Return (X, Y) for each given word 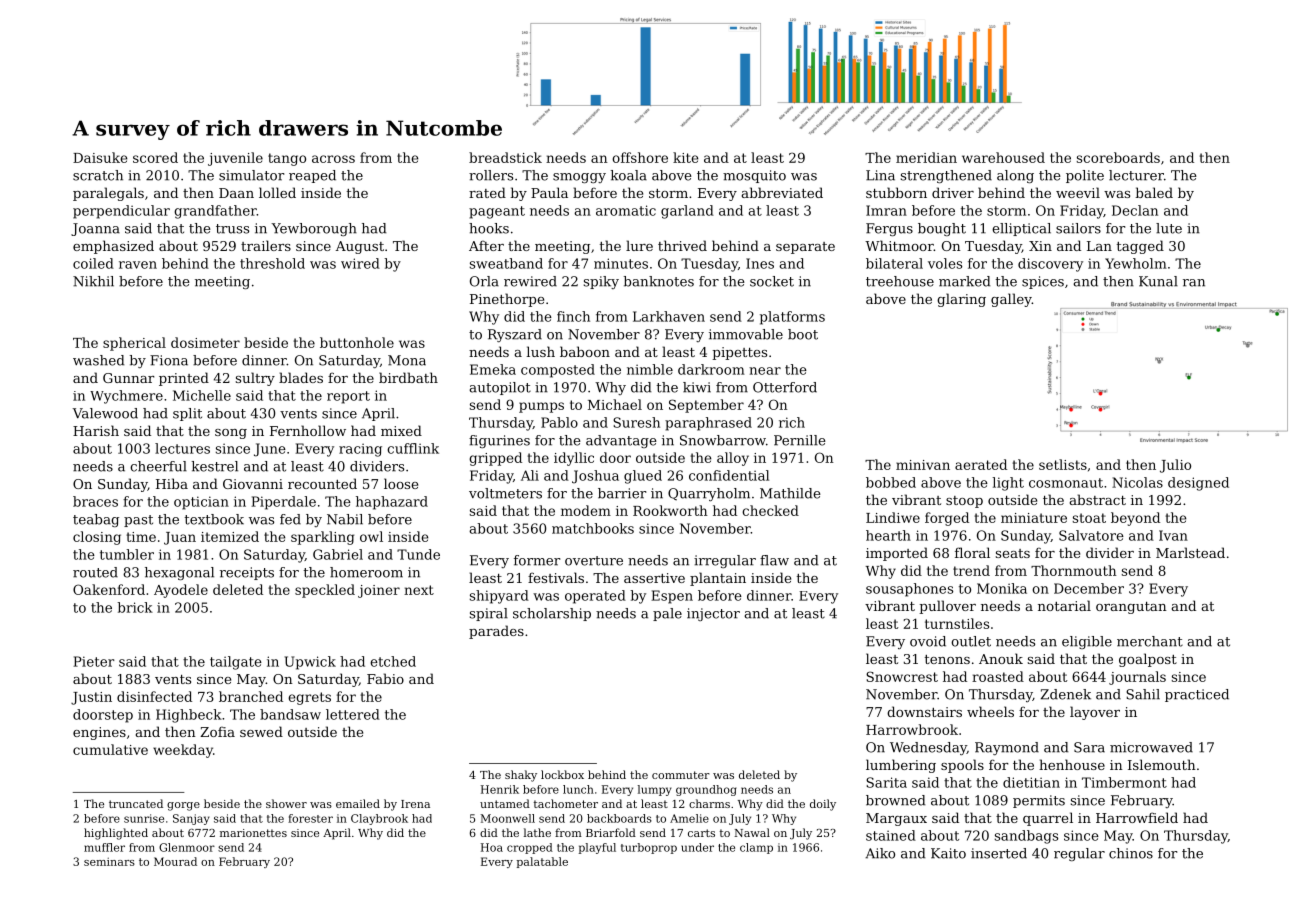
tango (287, 159)
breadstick (505, 157)
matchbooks (593, 528)
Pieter (94, 661)
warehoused (1003, 157)
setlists (1063, 464)
